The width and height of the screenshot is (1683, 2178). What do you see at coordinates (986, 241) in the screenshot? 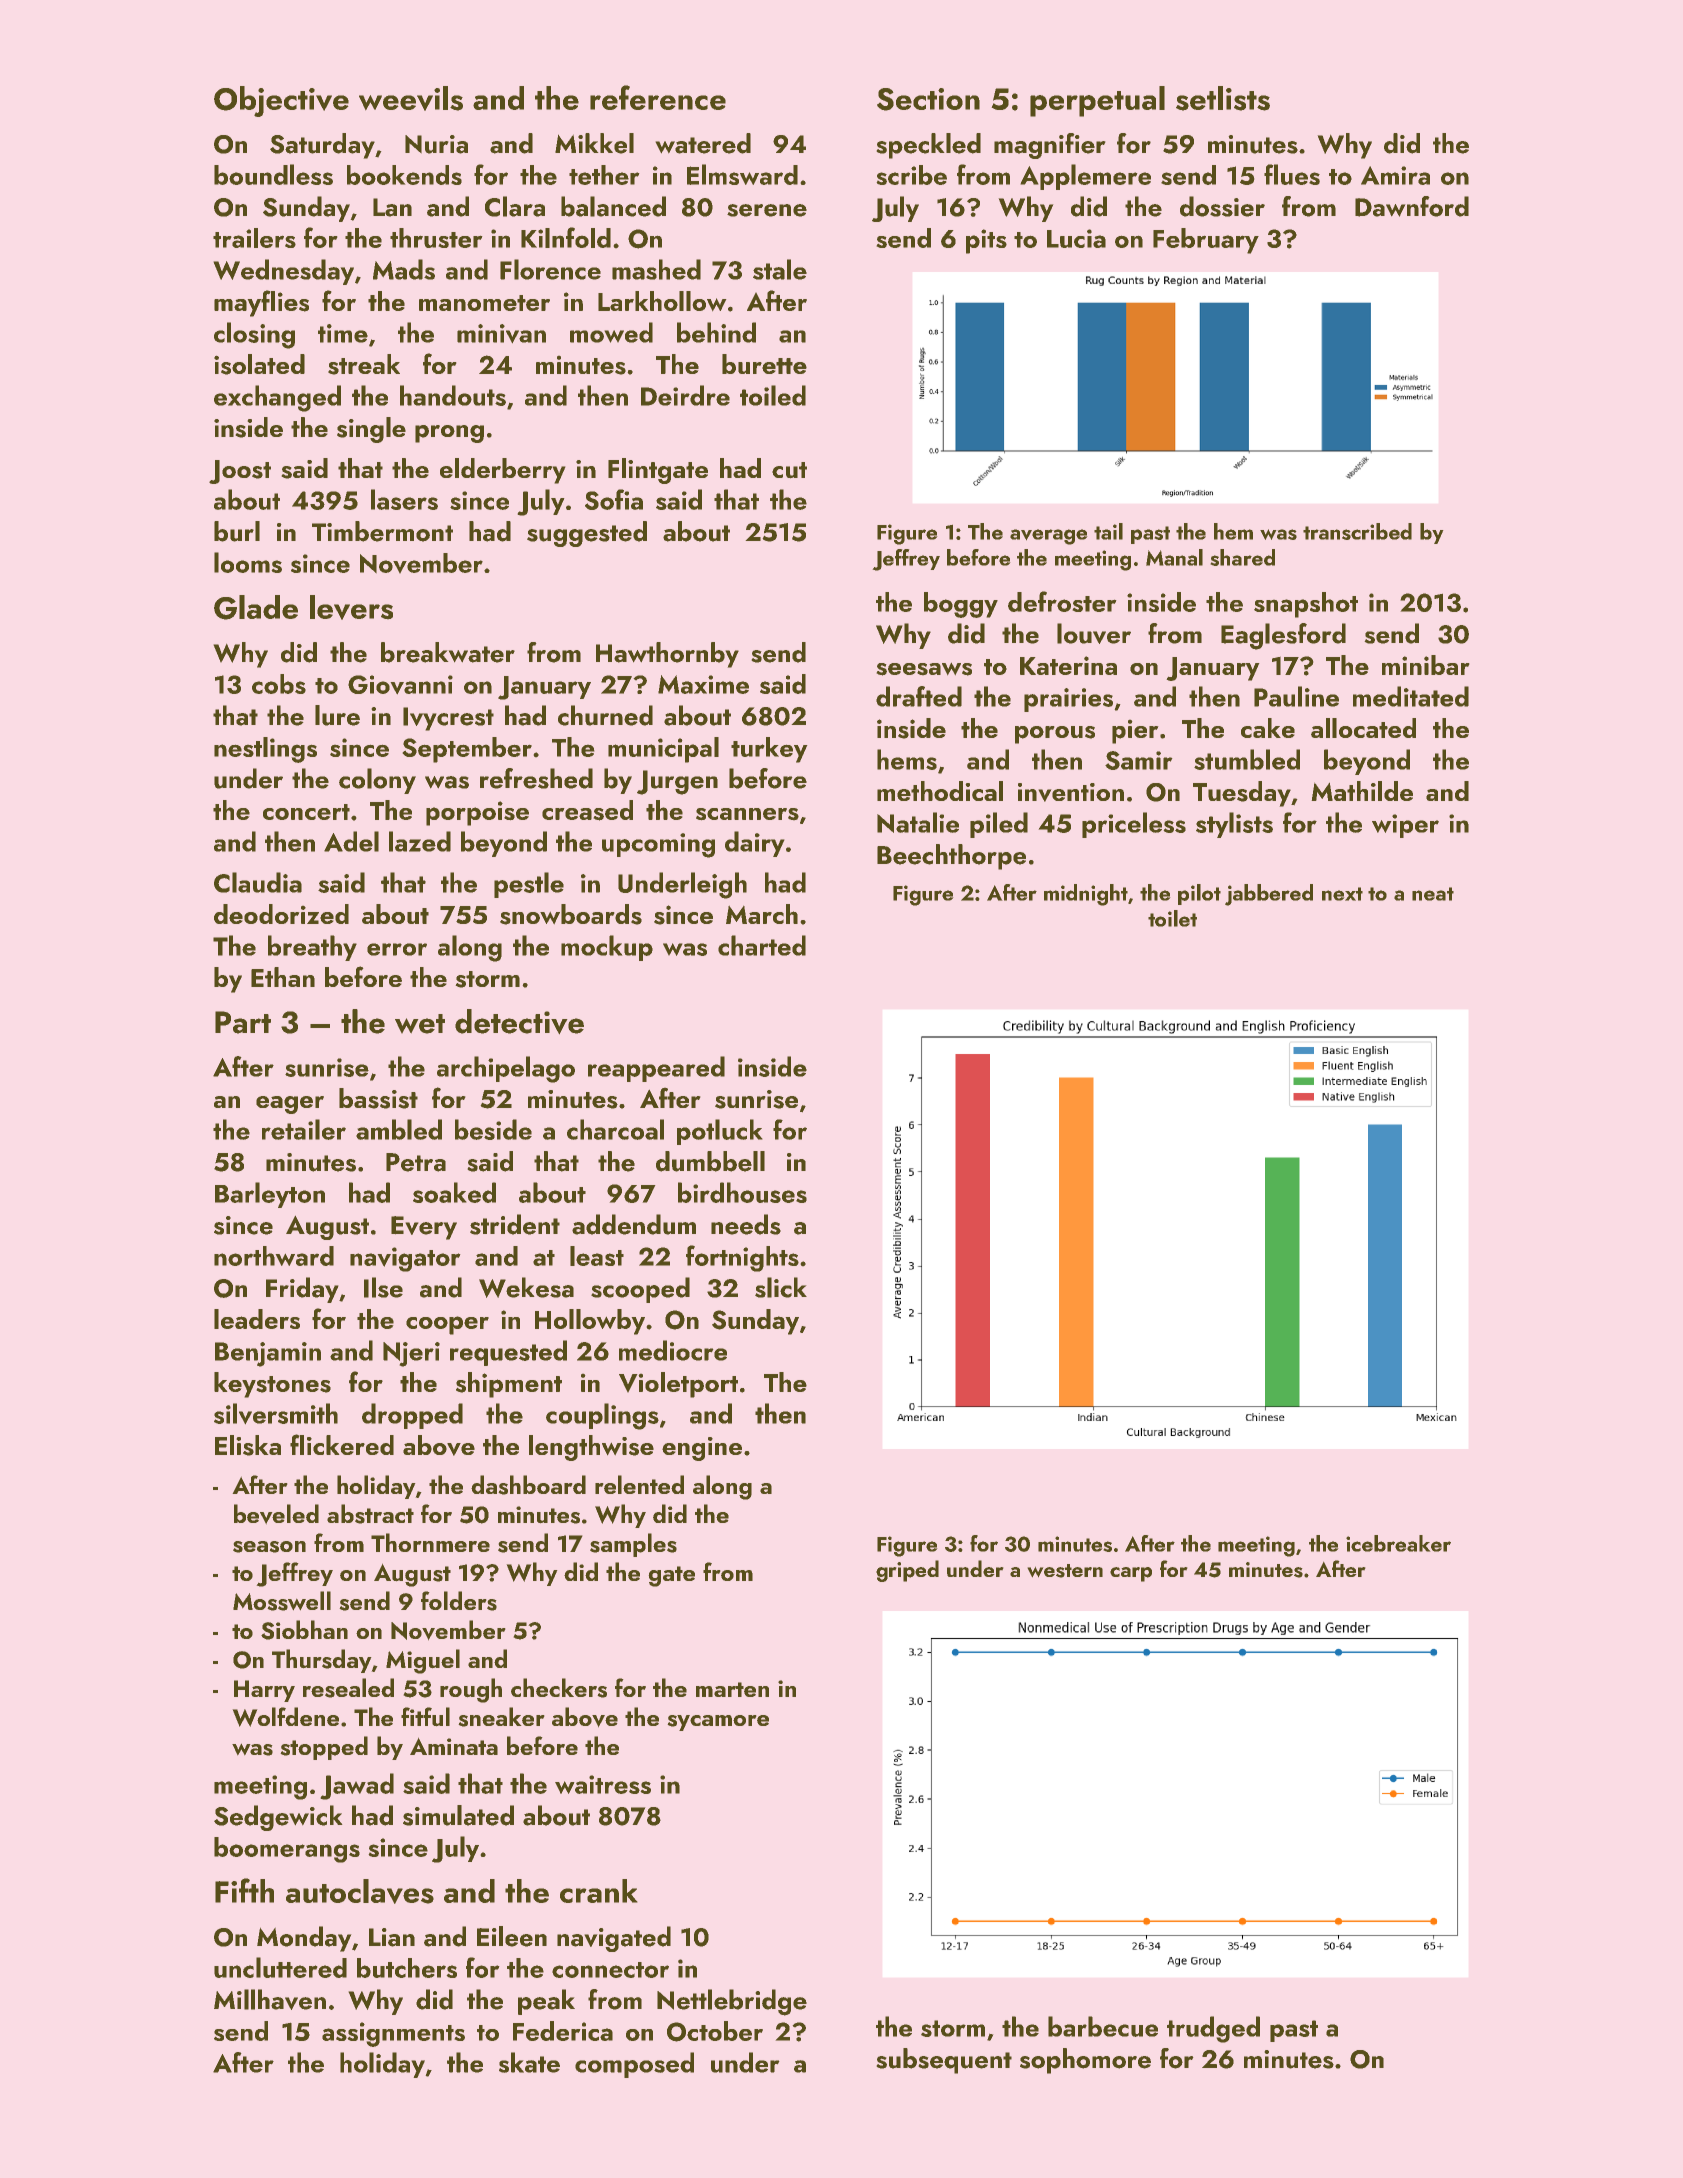
I see `pits` at bounding box center [986, 241].
